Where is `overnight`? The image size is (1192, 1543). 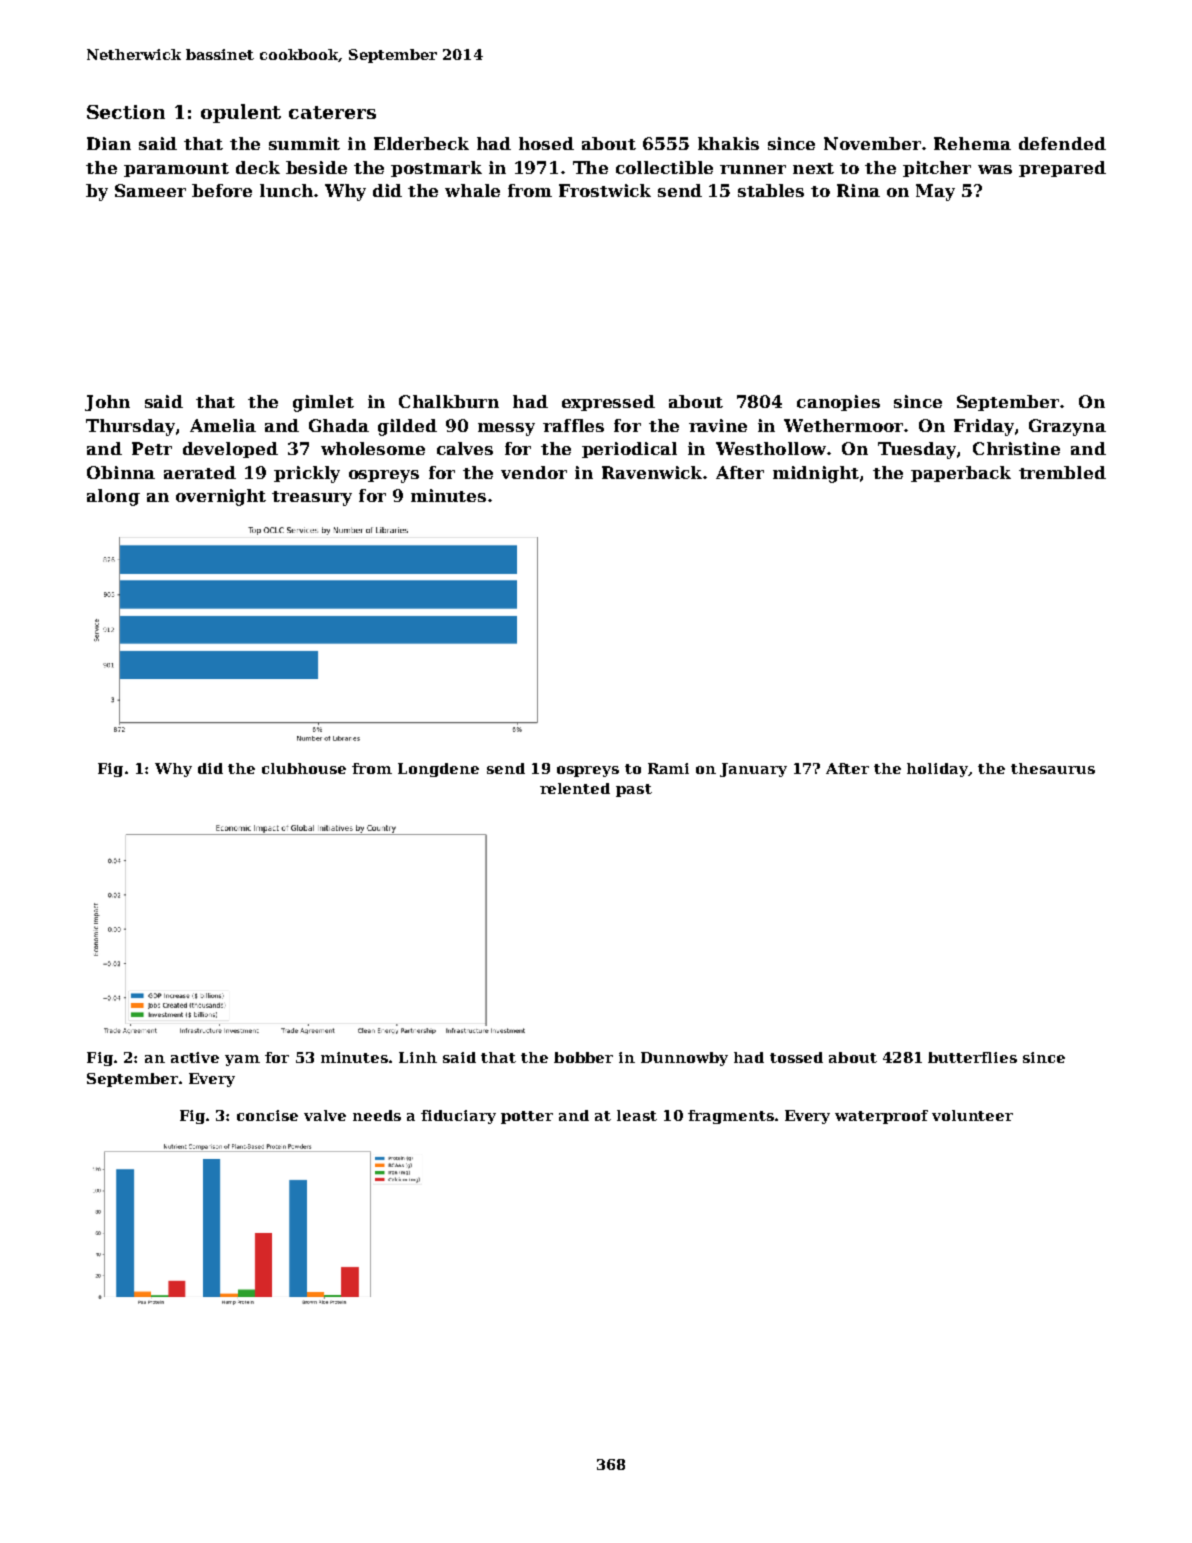
overnight is located at coordinates (221, 497).
